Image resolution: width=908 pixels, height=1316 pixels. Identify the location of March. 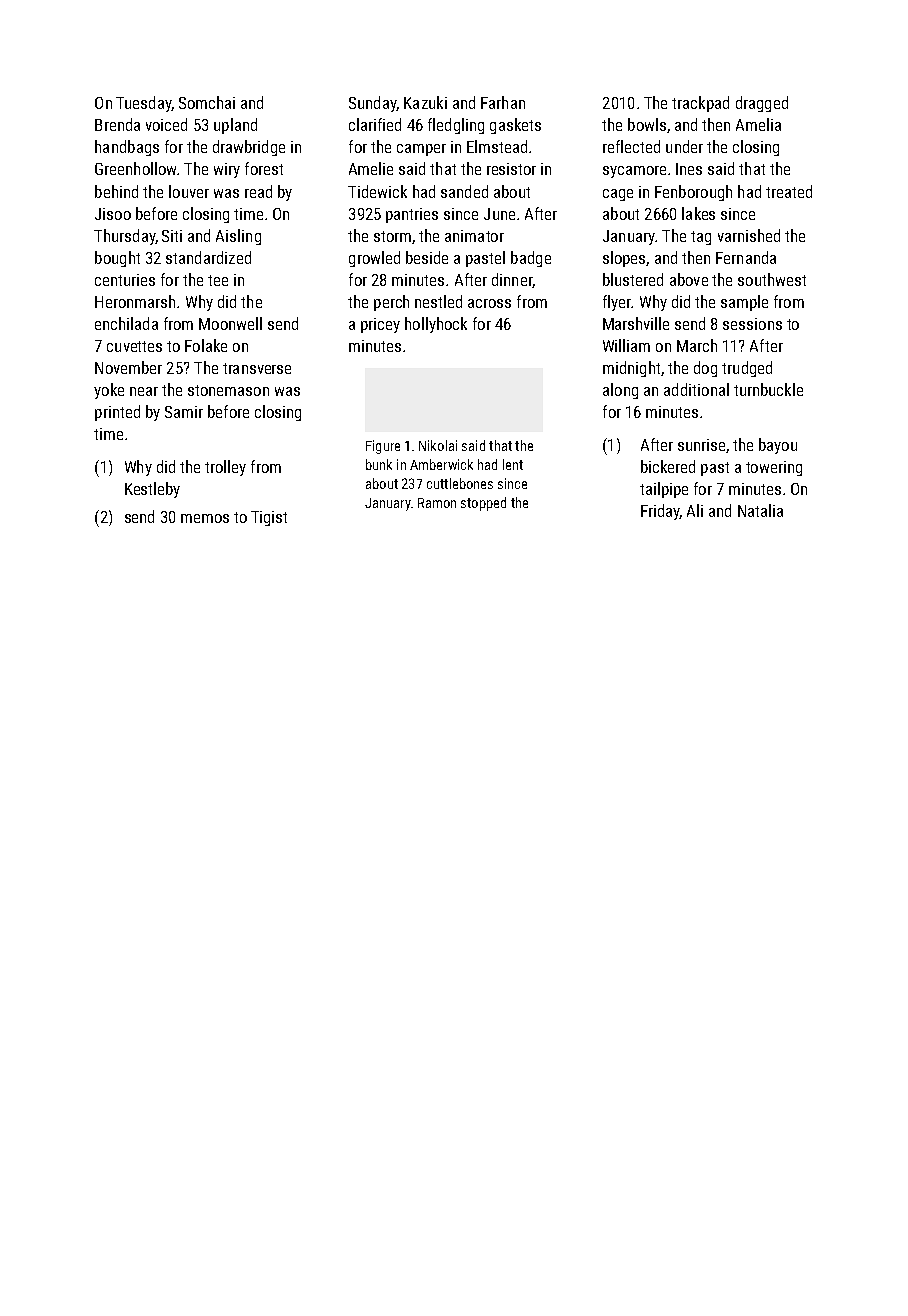
(697, 345).
